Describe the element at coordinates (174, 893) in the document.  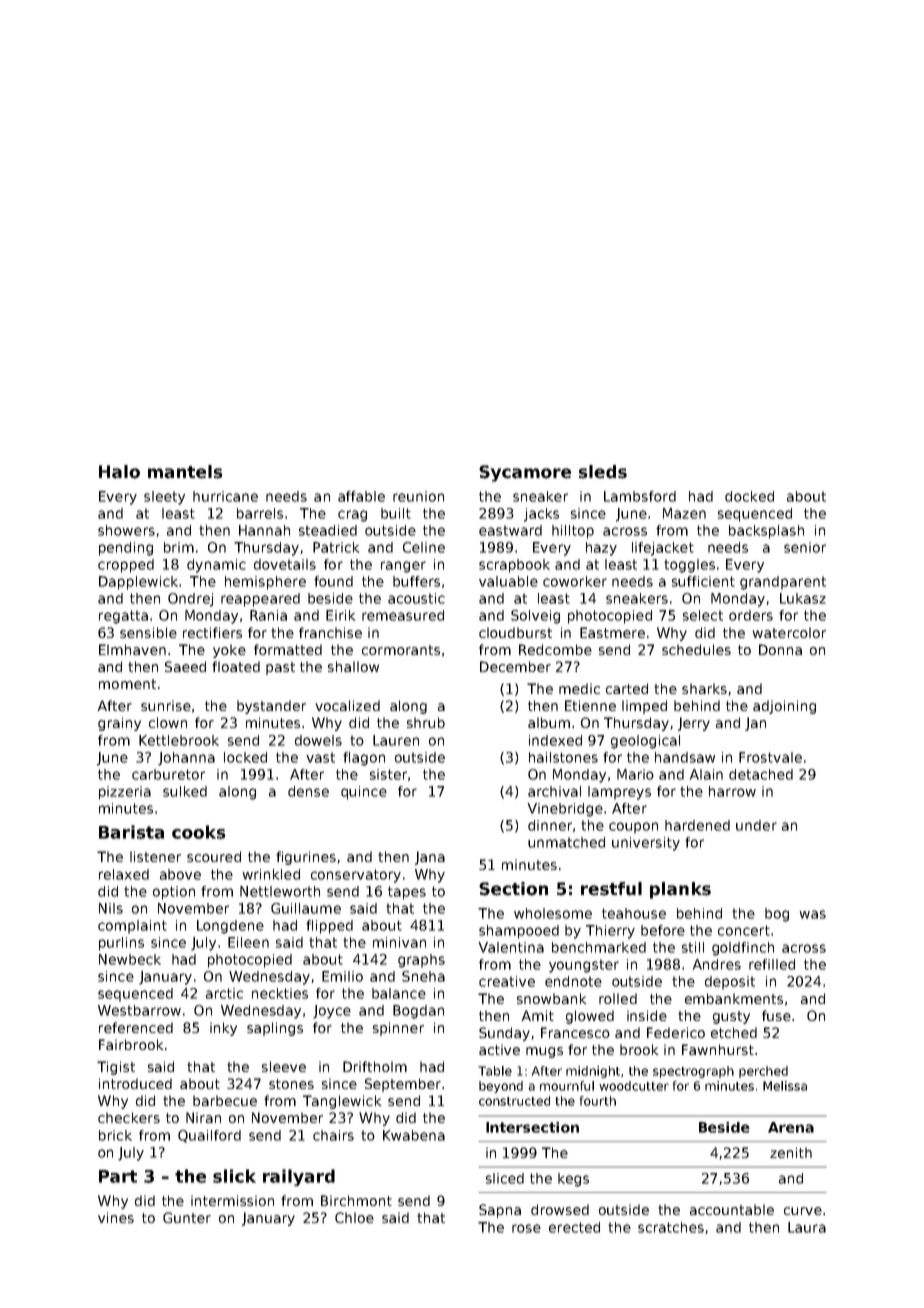
I see `option` at that location.
